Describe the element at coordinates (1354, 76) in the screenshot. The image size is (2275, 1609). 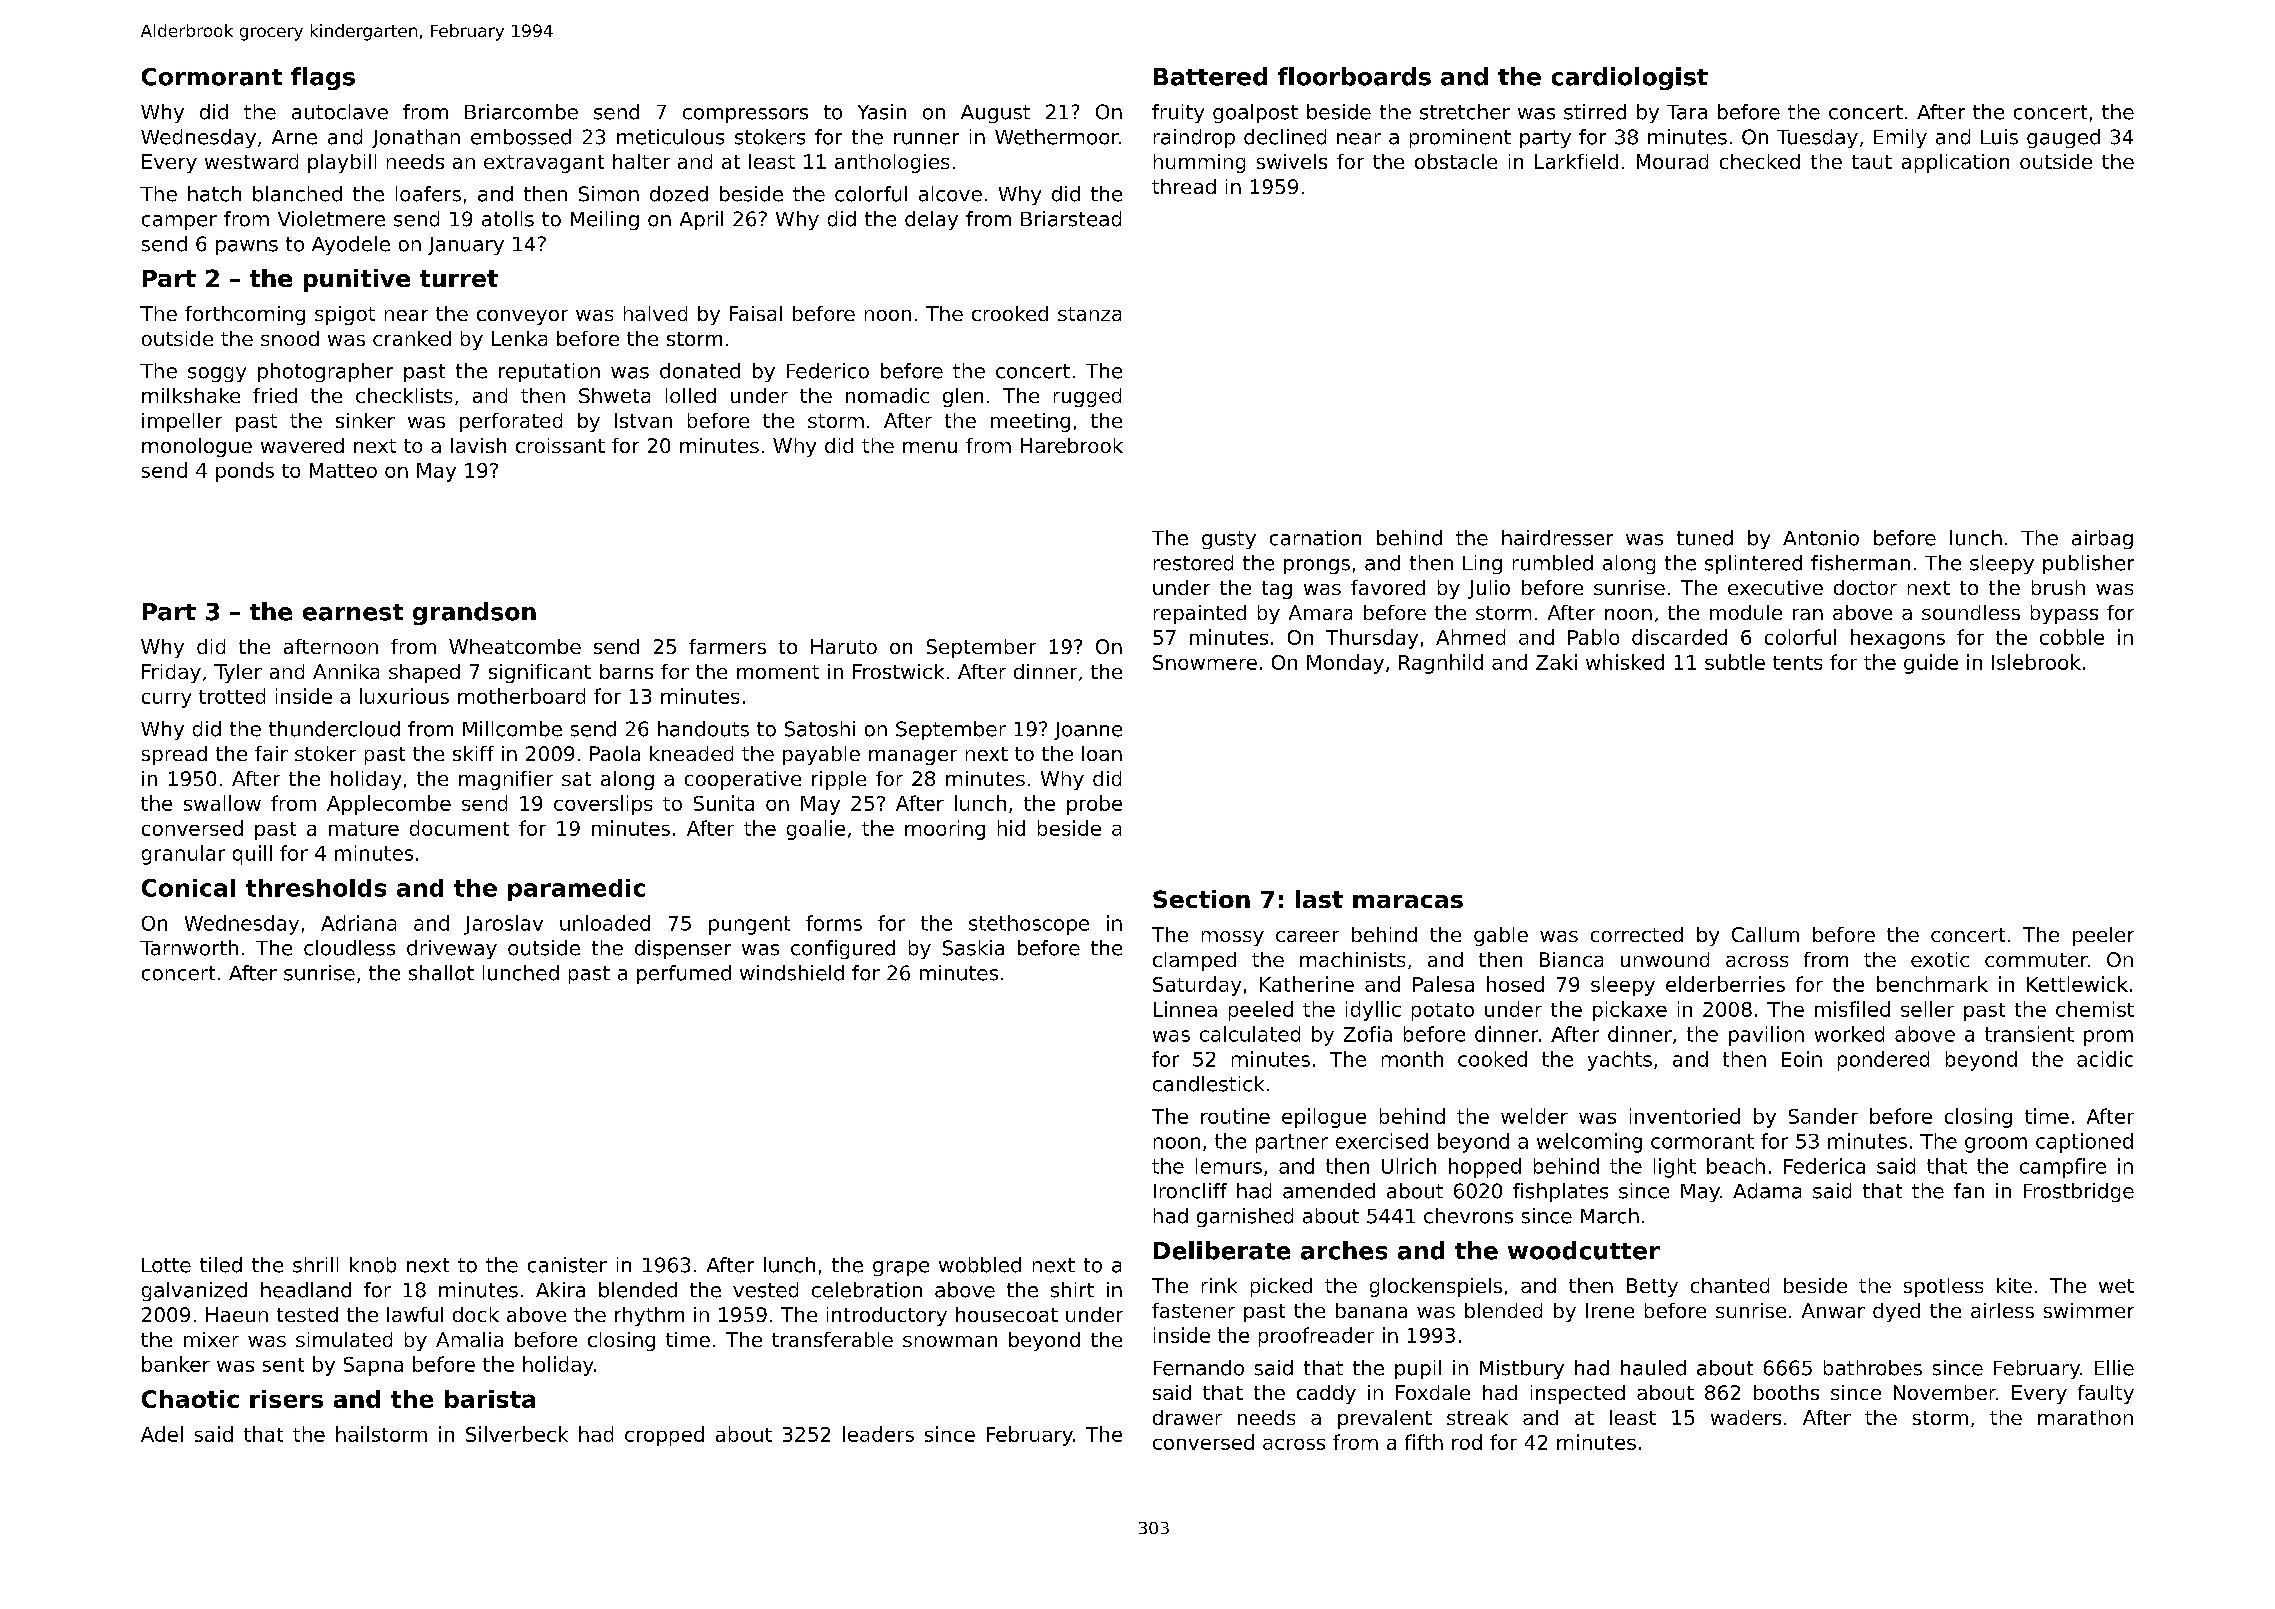
I see `floorboards` at that location.
